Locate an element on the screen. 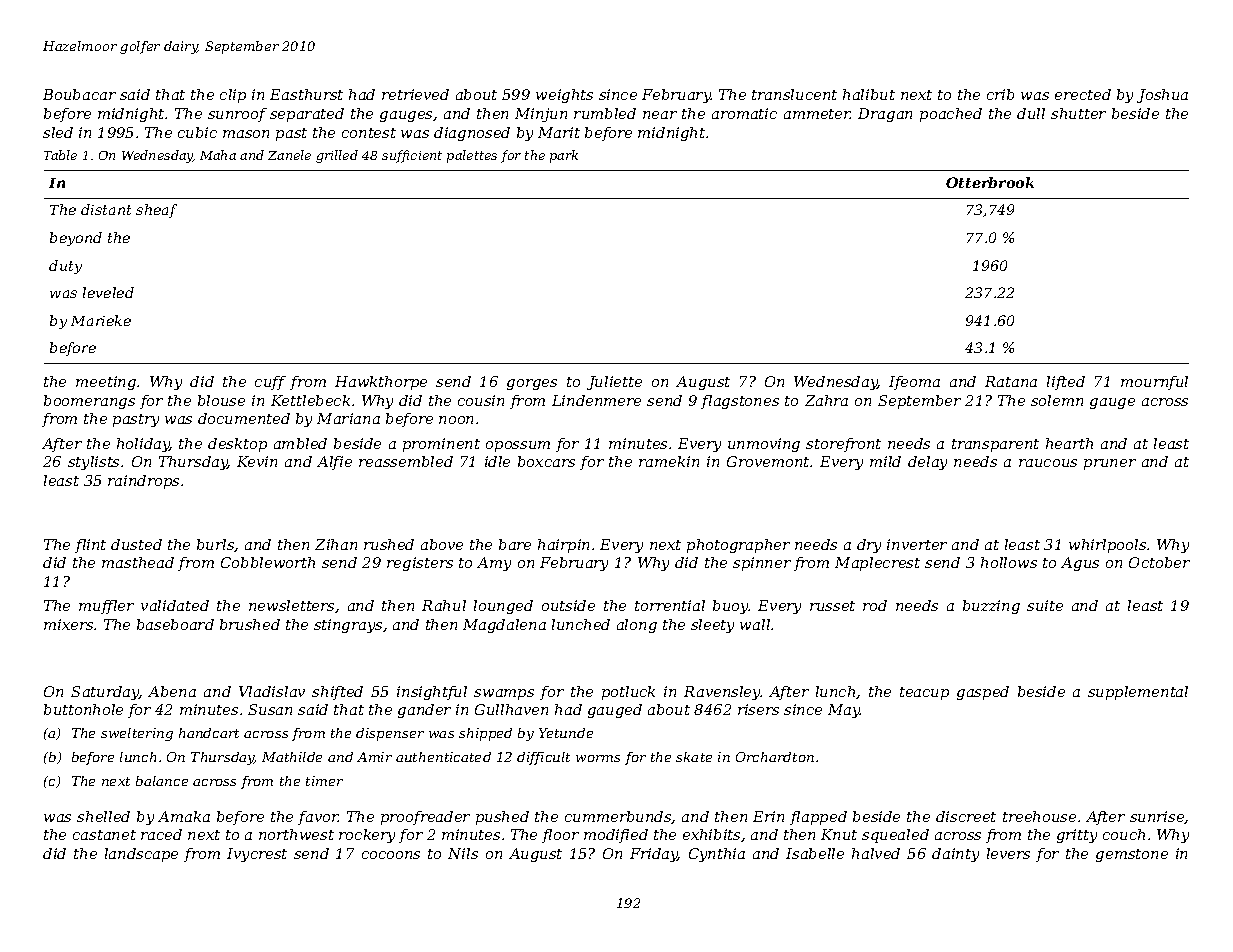 Image resolution: width=1233 pixels, height=952 pixels. whirlpools is located at coordinates (1107, 546).
